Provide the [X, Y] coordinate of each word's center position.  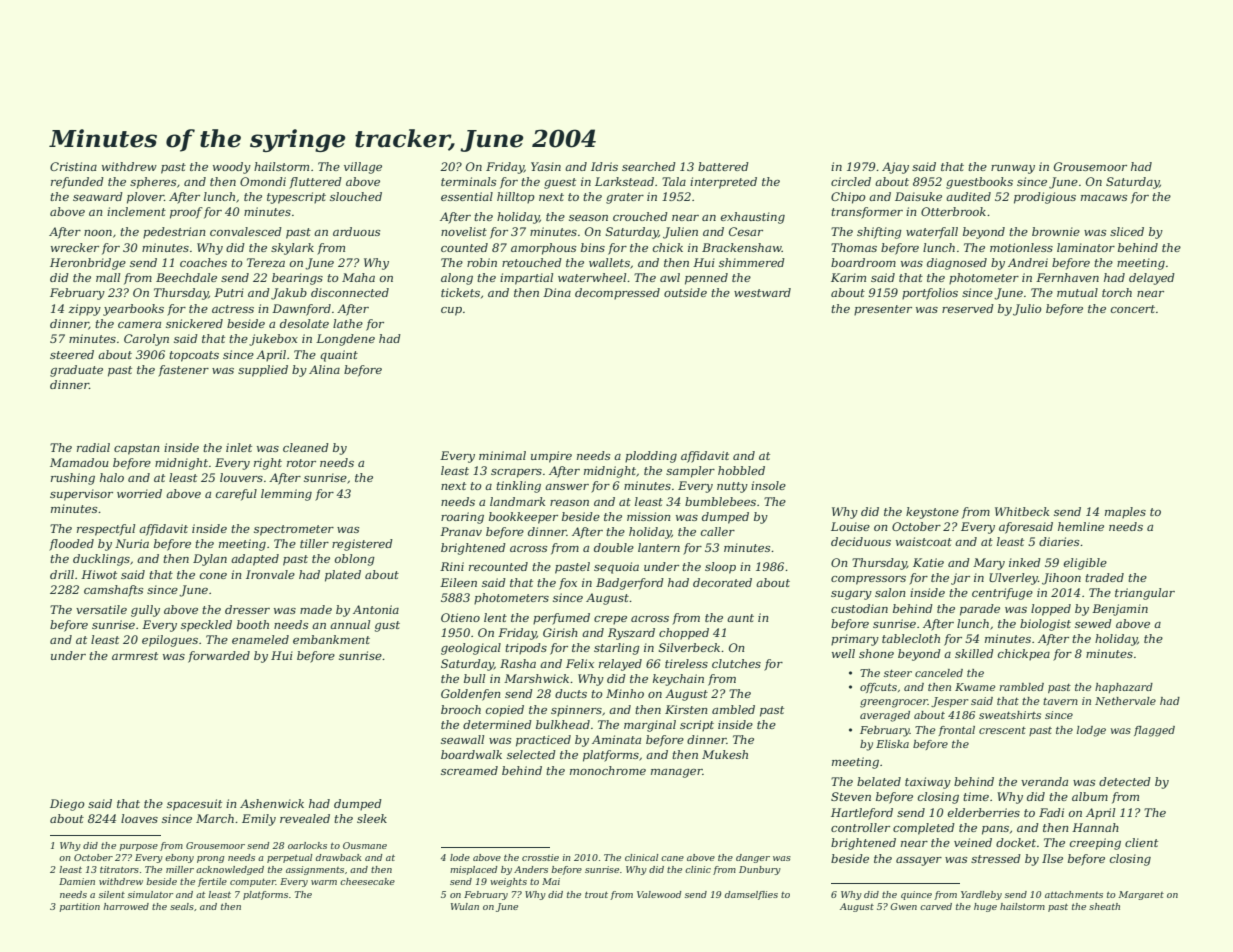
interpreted [723, 183]
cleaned [306, 447]
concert [1133, 309]
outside [685, 292]
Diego [67, 805]
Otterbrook [953, 211]
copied [505, 711]
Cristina [73, 166]
